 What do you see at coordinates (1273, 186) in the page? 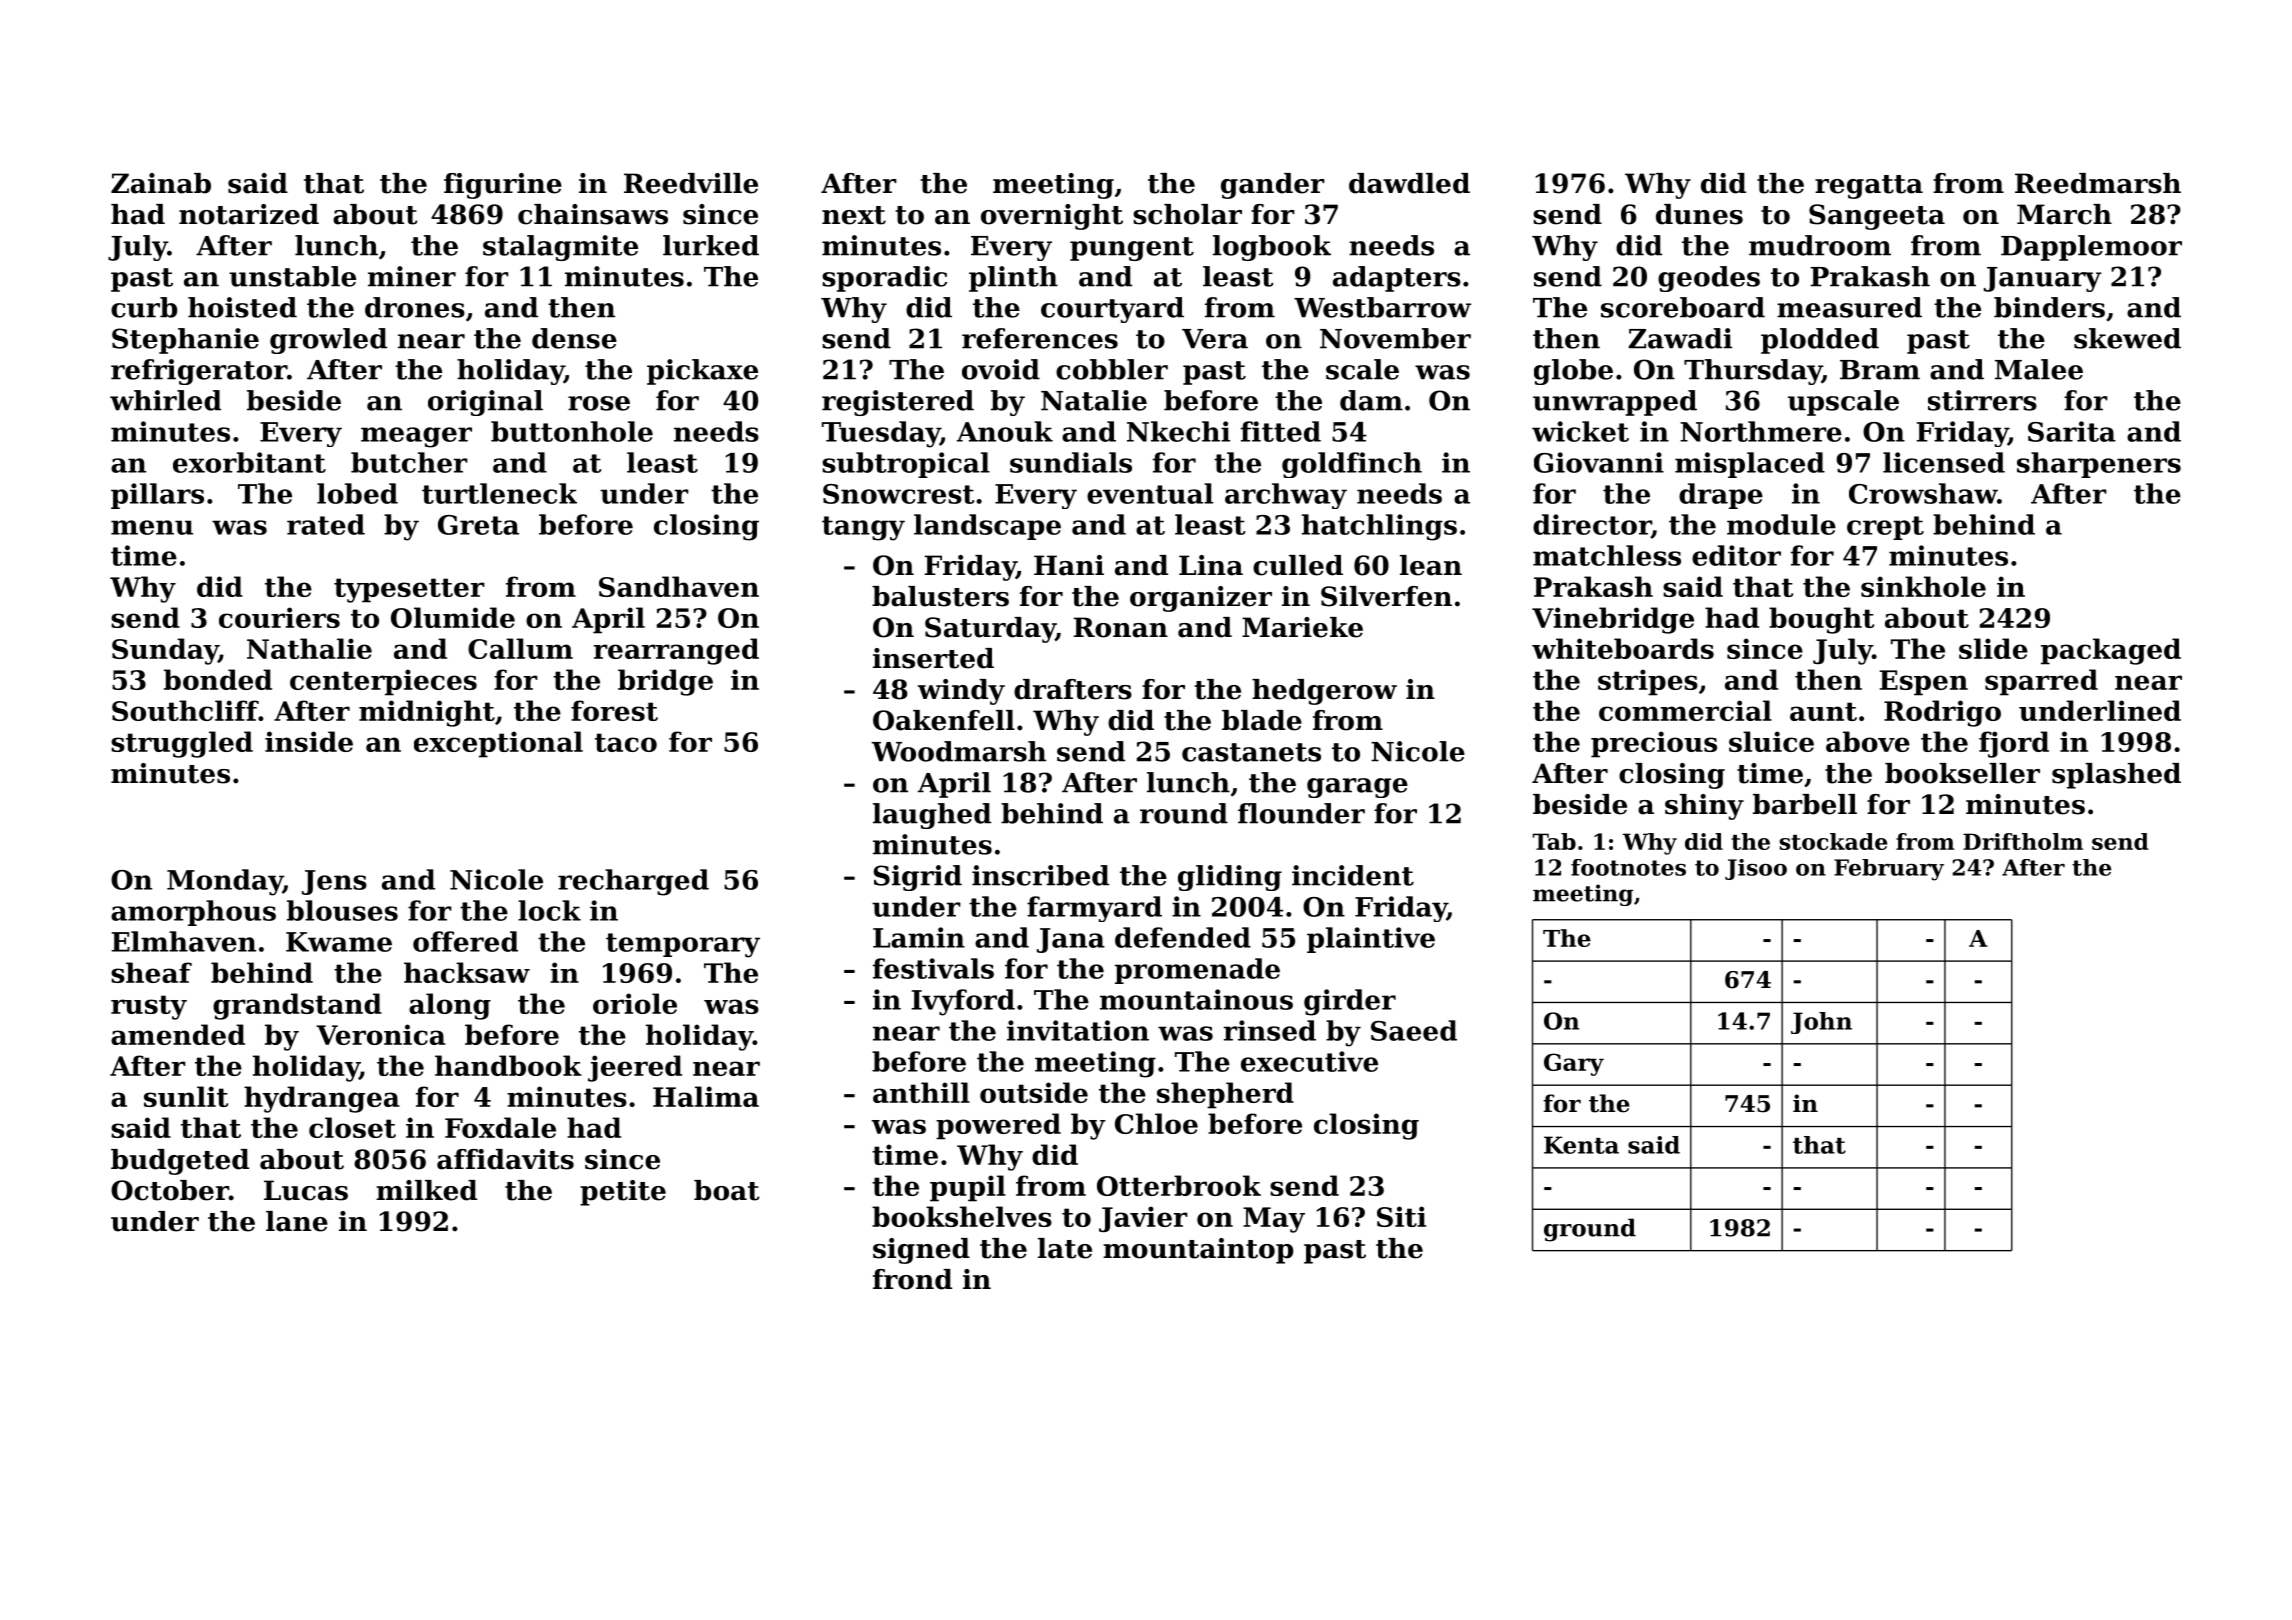
I see `gander` at bounding box center [1273, 186].
